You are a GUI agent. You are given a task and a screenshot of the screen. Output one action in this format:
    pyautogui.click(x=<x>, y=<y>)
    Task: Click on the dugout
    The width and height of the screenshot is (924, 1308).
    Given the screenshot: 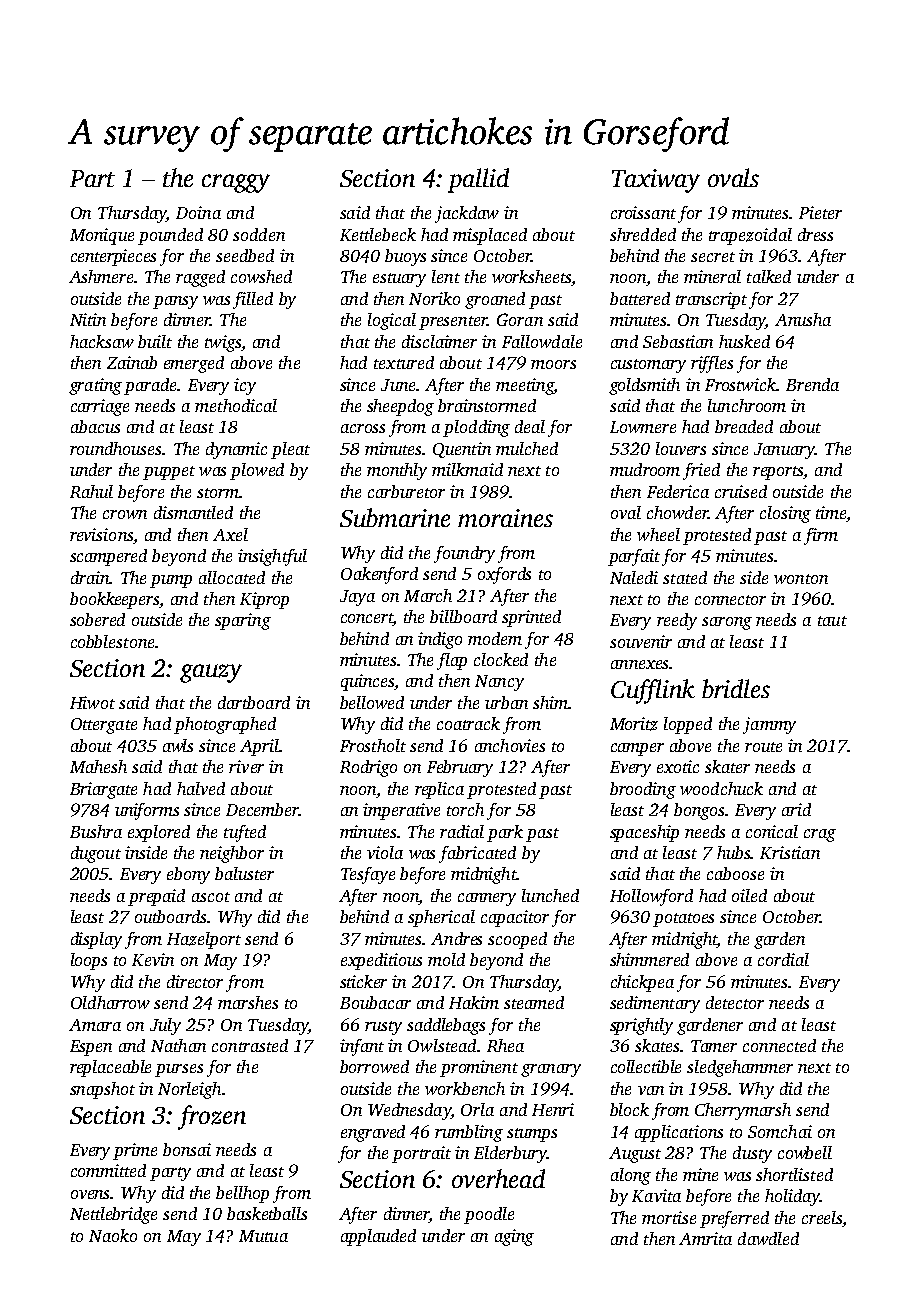 What is the action you would take?
    pyautogui.click(x=96, y=854)
